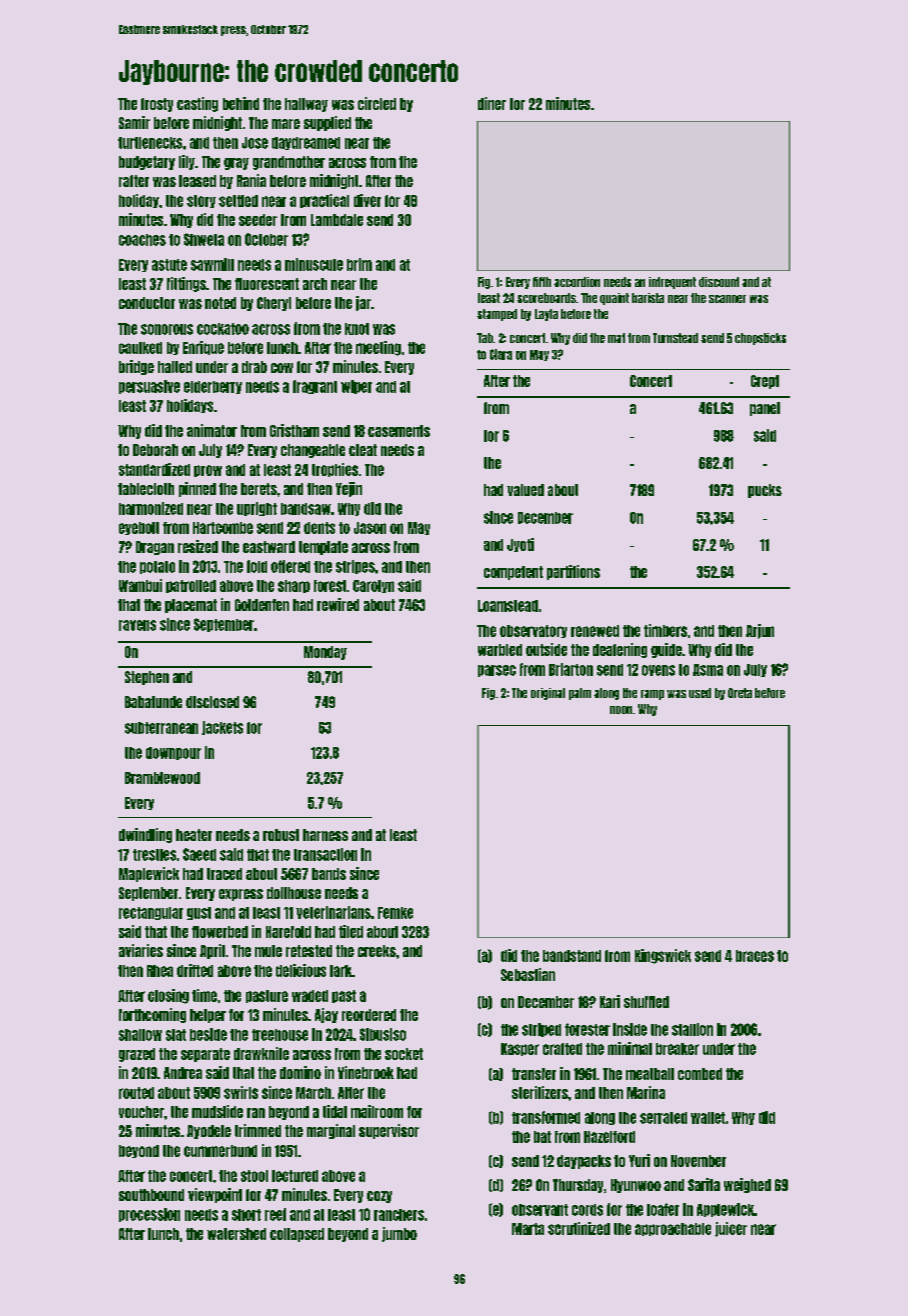 The height and width of the screenshot is (1316, 908). Describe the element at coordinates (497, 671) in the screenshot. I see `parsec` at that location.
